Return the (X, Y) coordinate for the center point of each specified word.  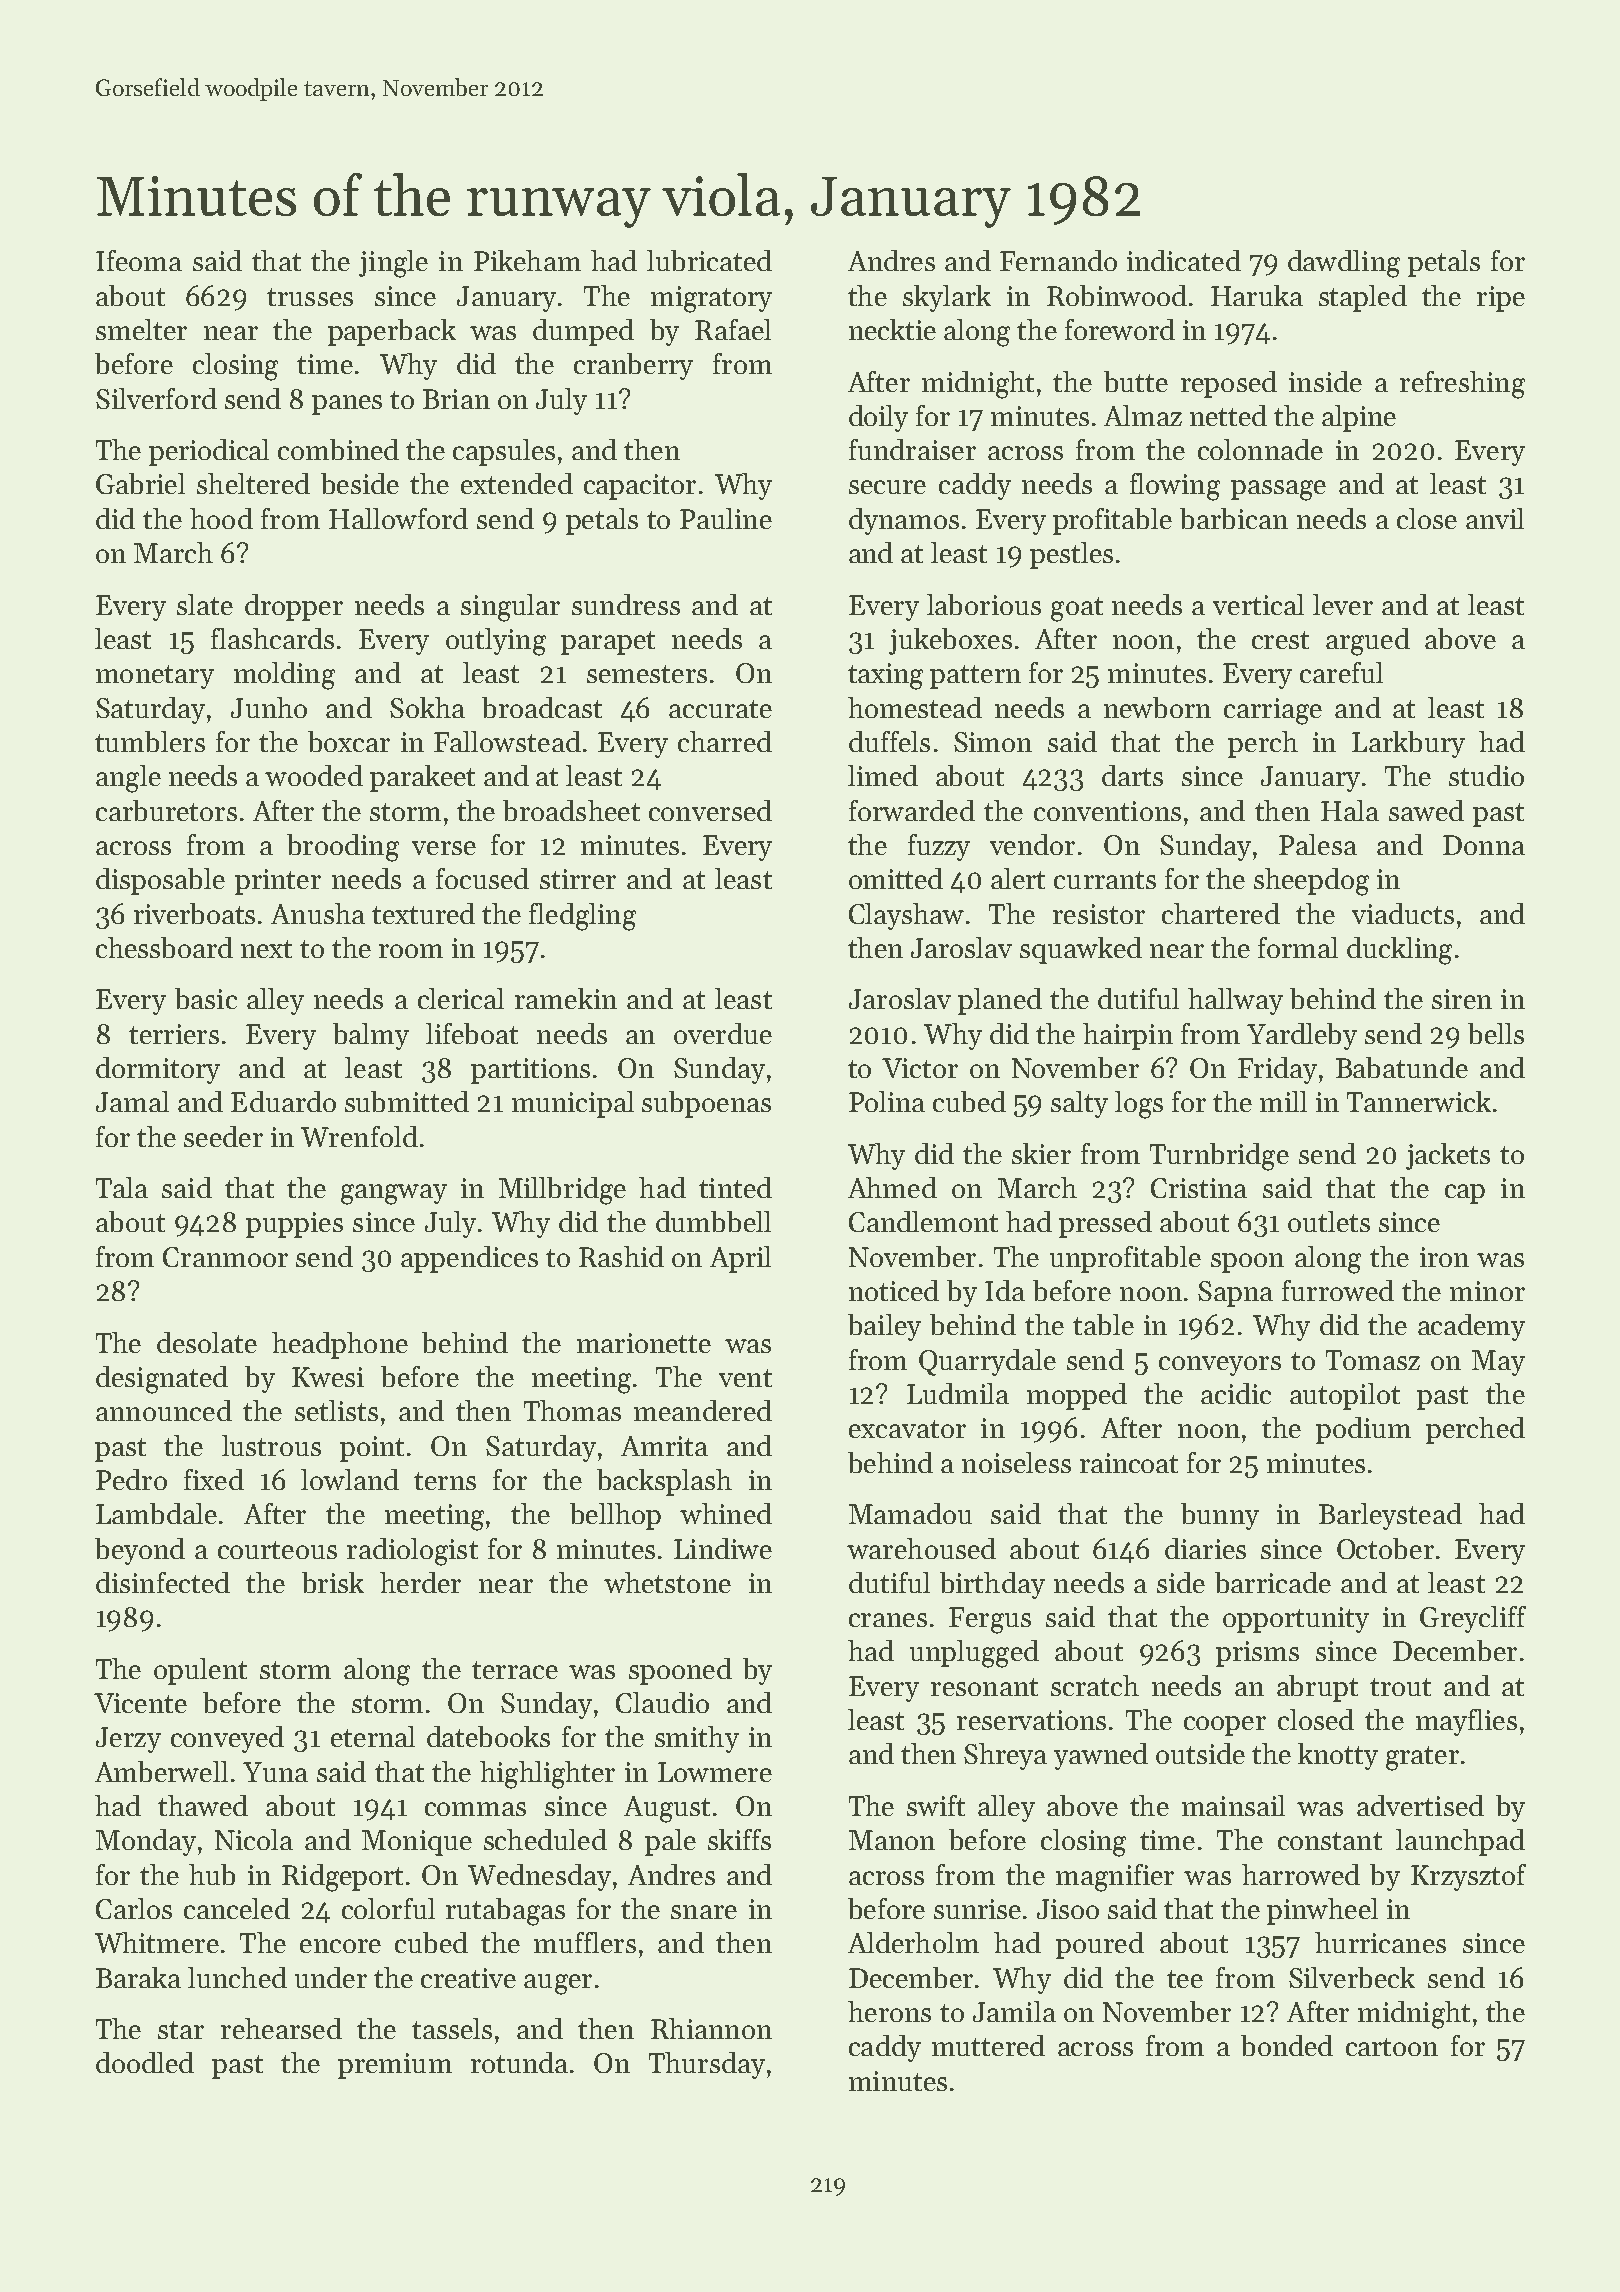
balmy (371, 1036)
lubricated (709, 260)
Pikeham (527, 260)
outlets (1329, 1221)
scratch (1095, 1685)
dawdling (1344, 264)
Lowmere (715, 1772)
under (331, 1977)
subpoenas (706, 1104)
